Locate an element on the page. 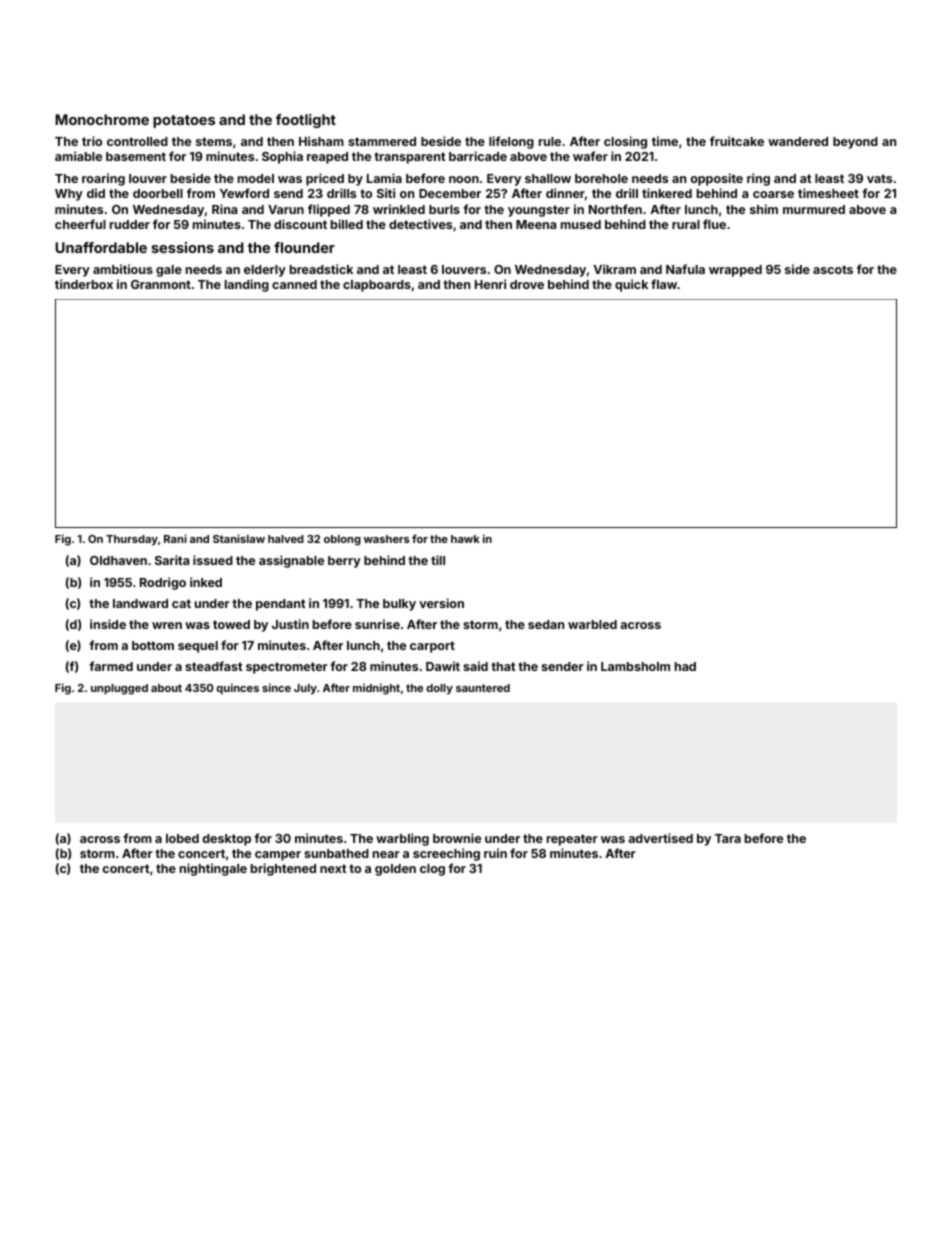 This document has width=952, height=1233. lifelong is located at coordinates (511, 142).
